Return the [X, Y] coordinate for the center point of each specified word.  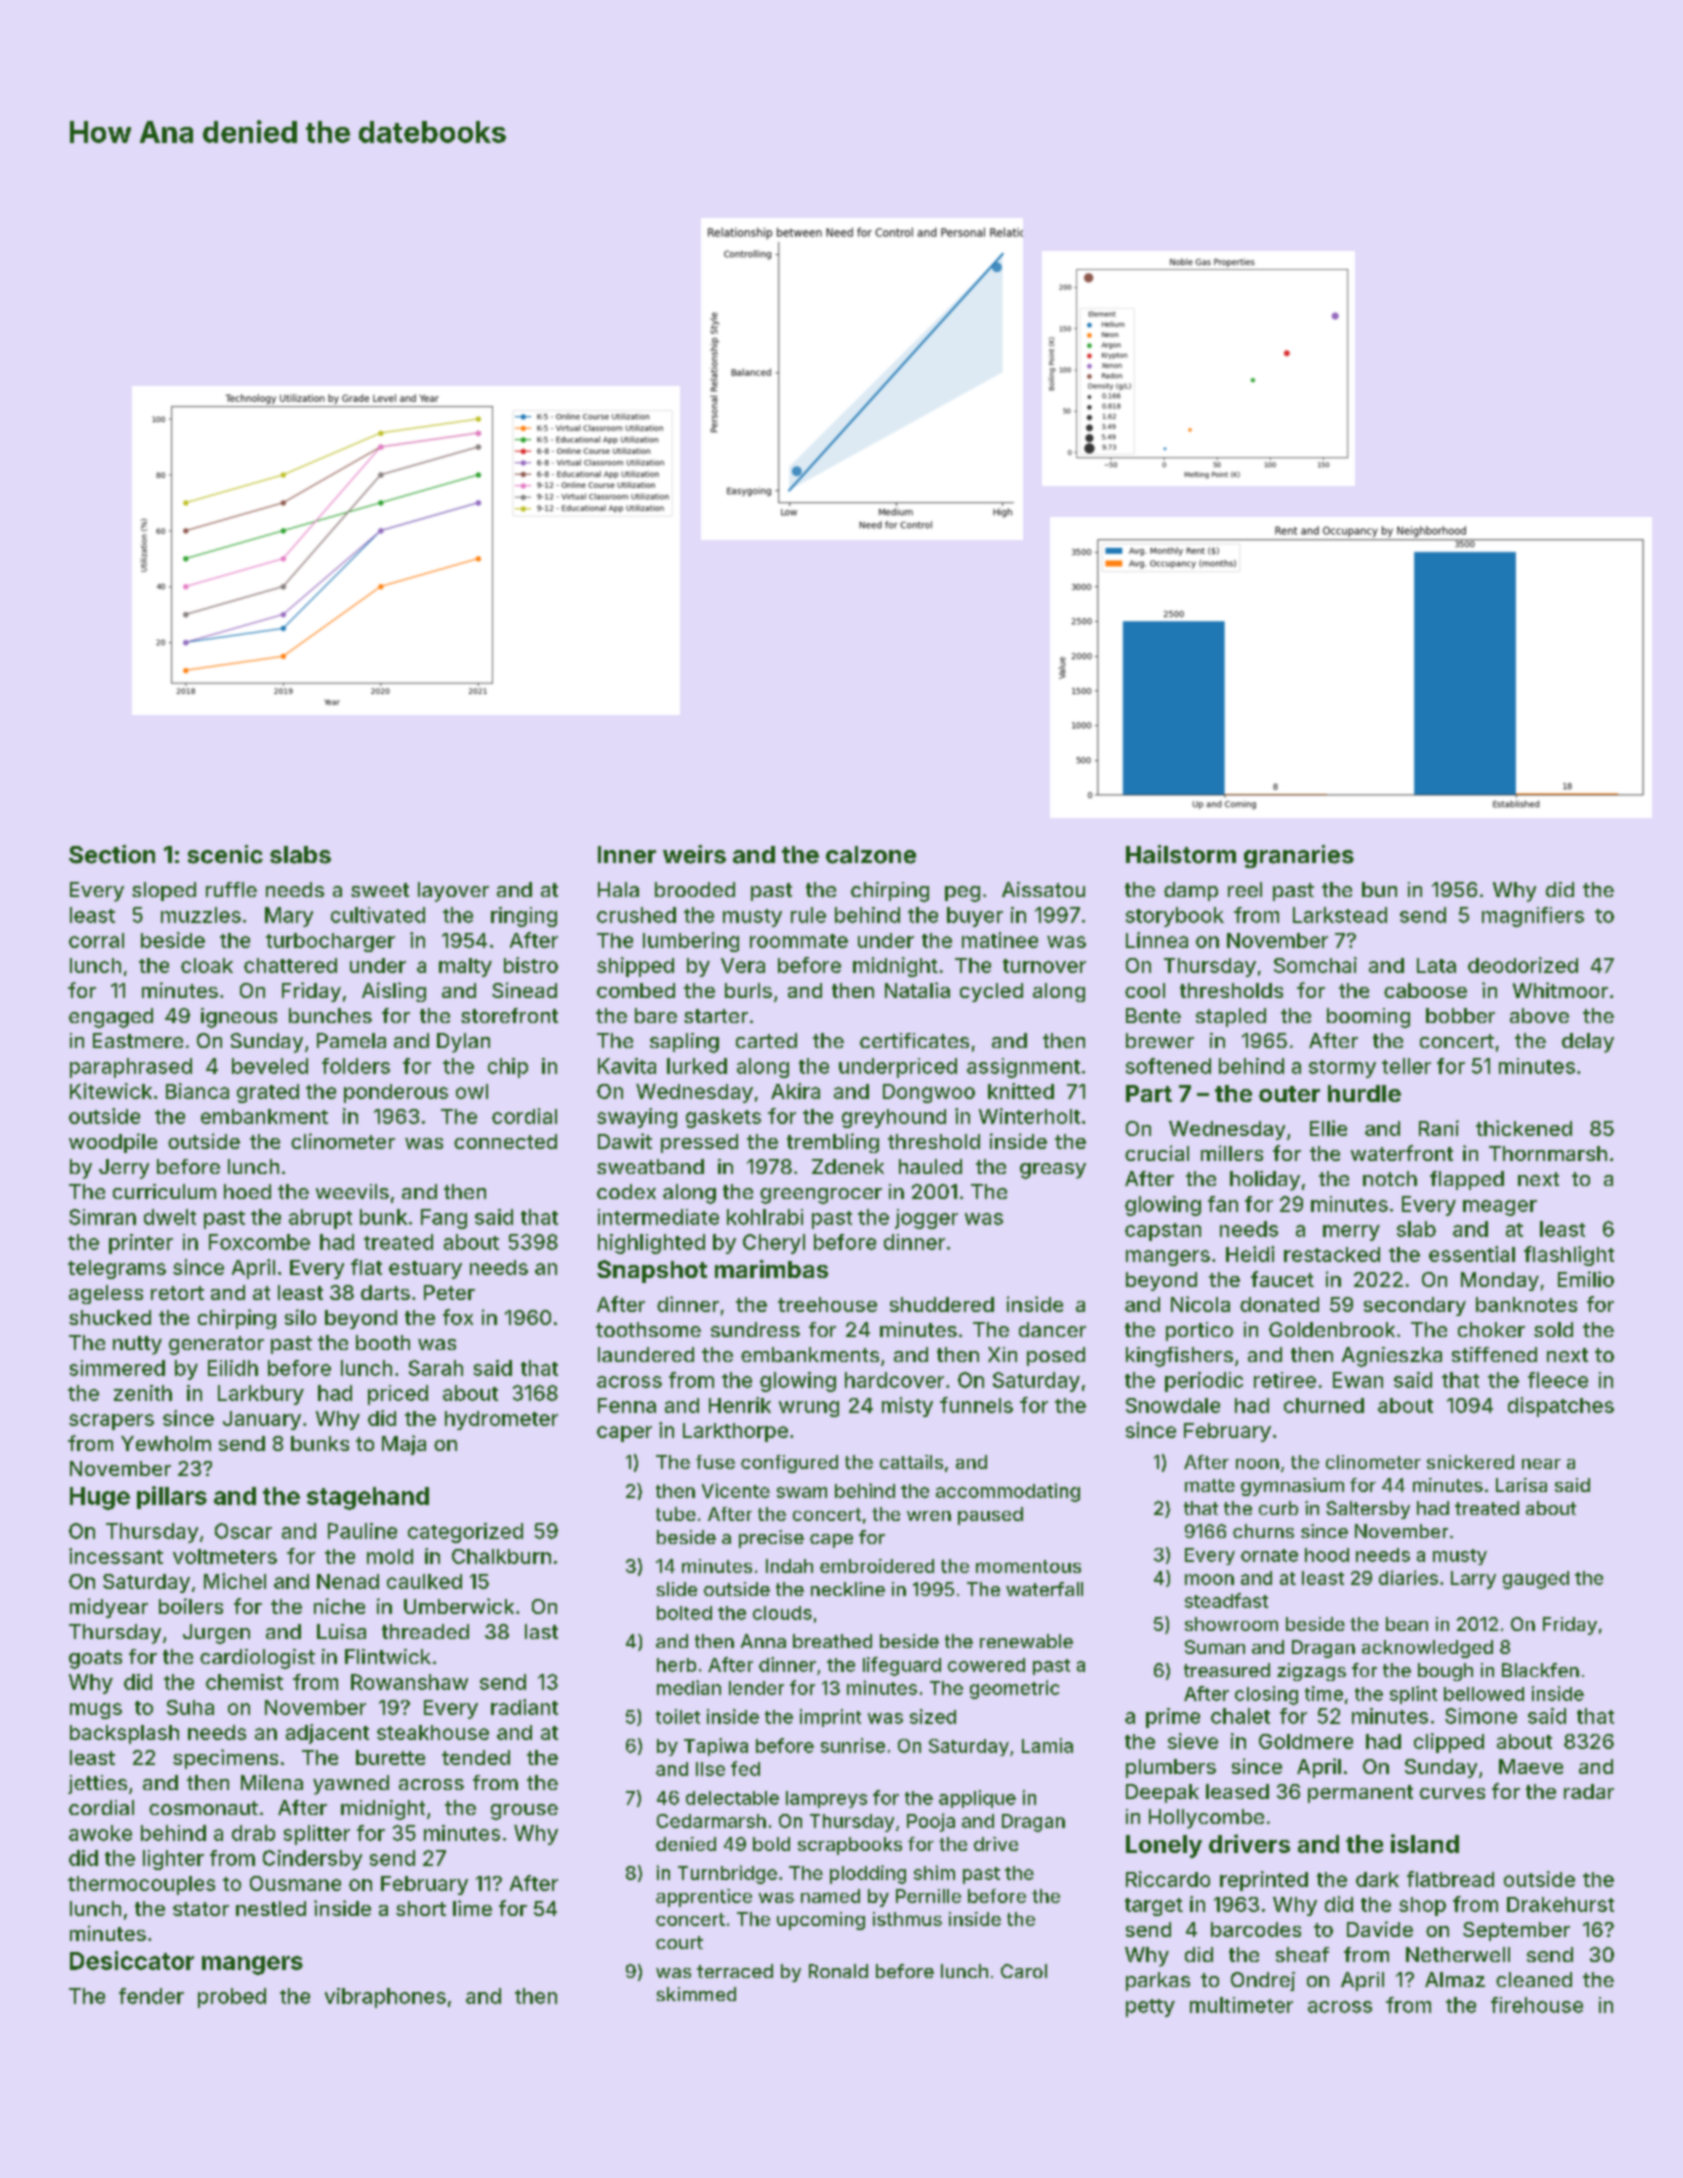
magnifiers [1533, 917]
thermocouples [141, 1885]
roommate [799, 941]
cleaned [1534, 1979]
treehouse [827, 1304]
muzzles [201, 915]
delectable [732, 1798]
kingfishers [1179, 1357]
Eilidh [233, 1368]
